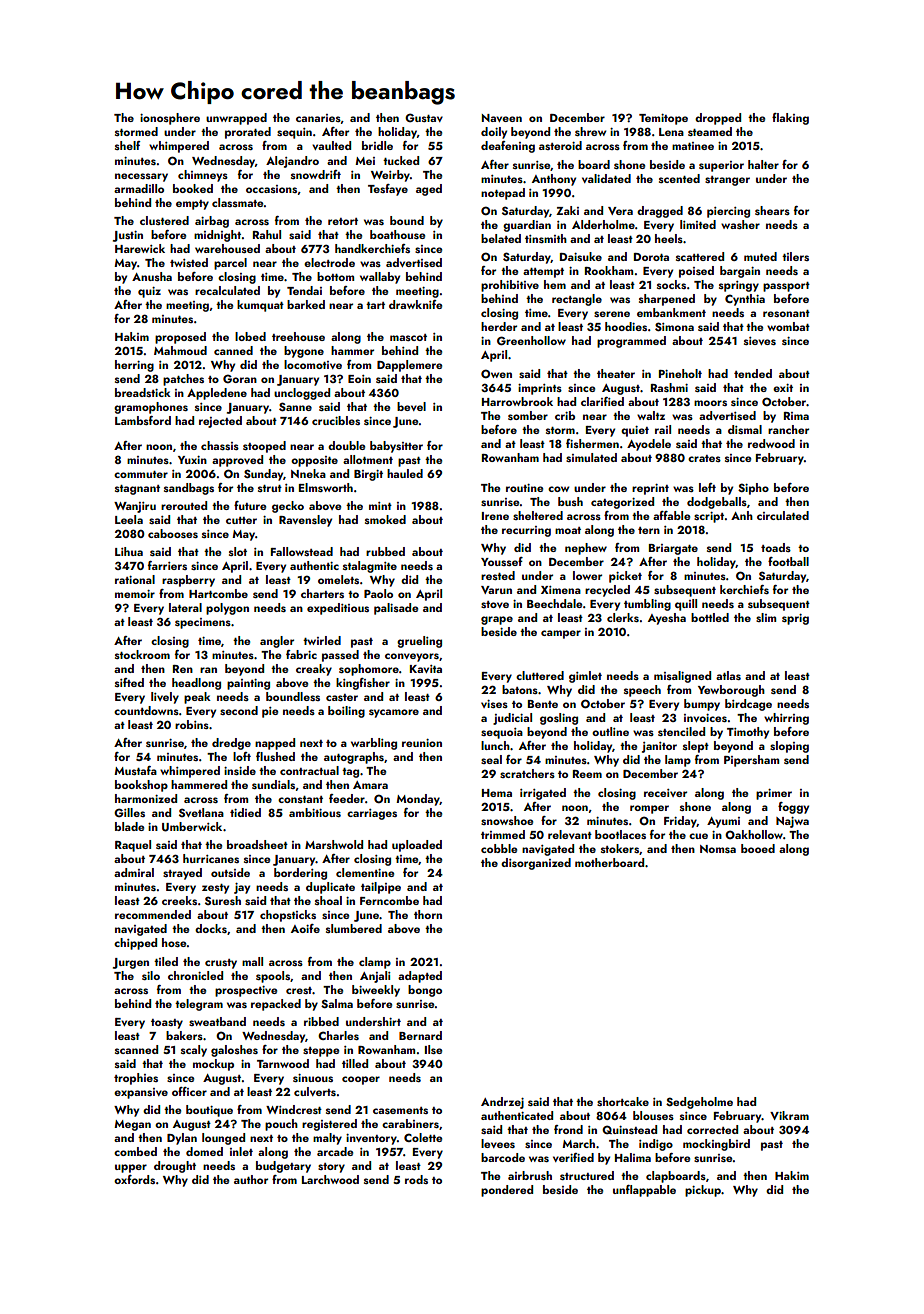 This screenshot has width=924, height=1314. What do you see at coordinates (143, 420) in the screenshot?
I see `Lambsford` at bounding box center [143, 420].
